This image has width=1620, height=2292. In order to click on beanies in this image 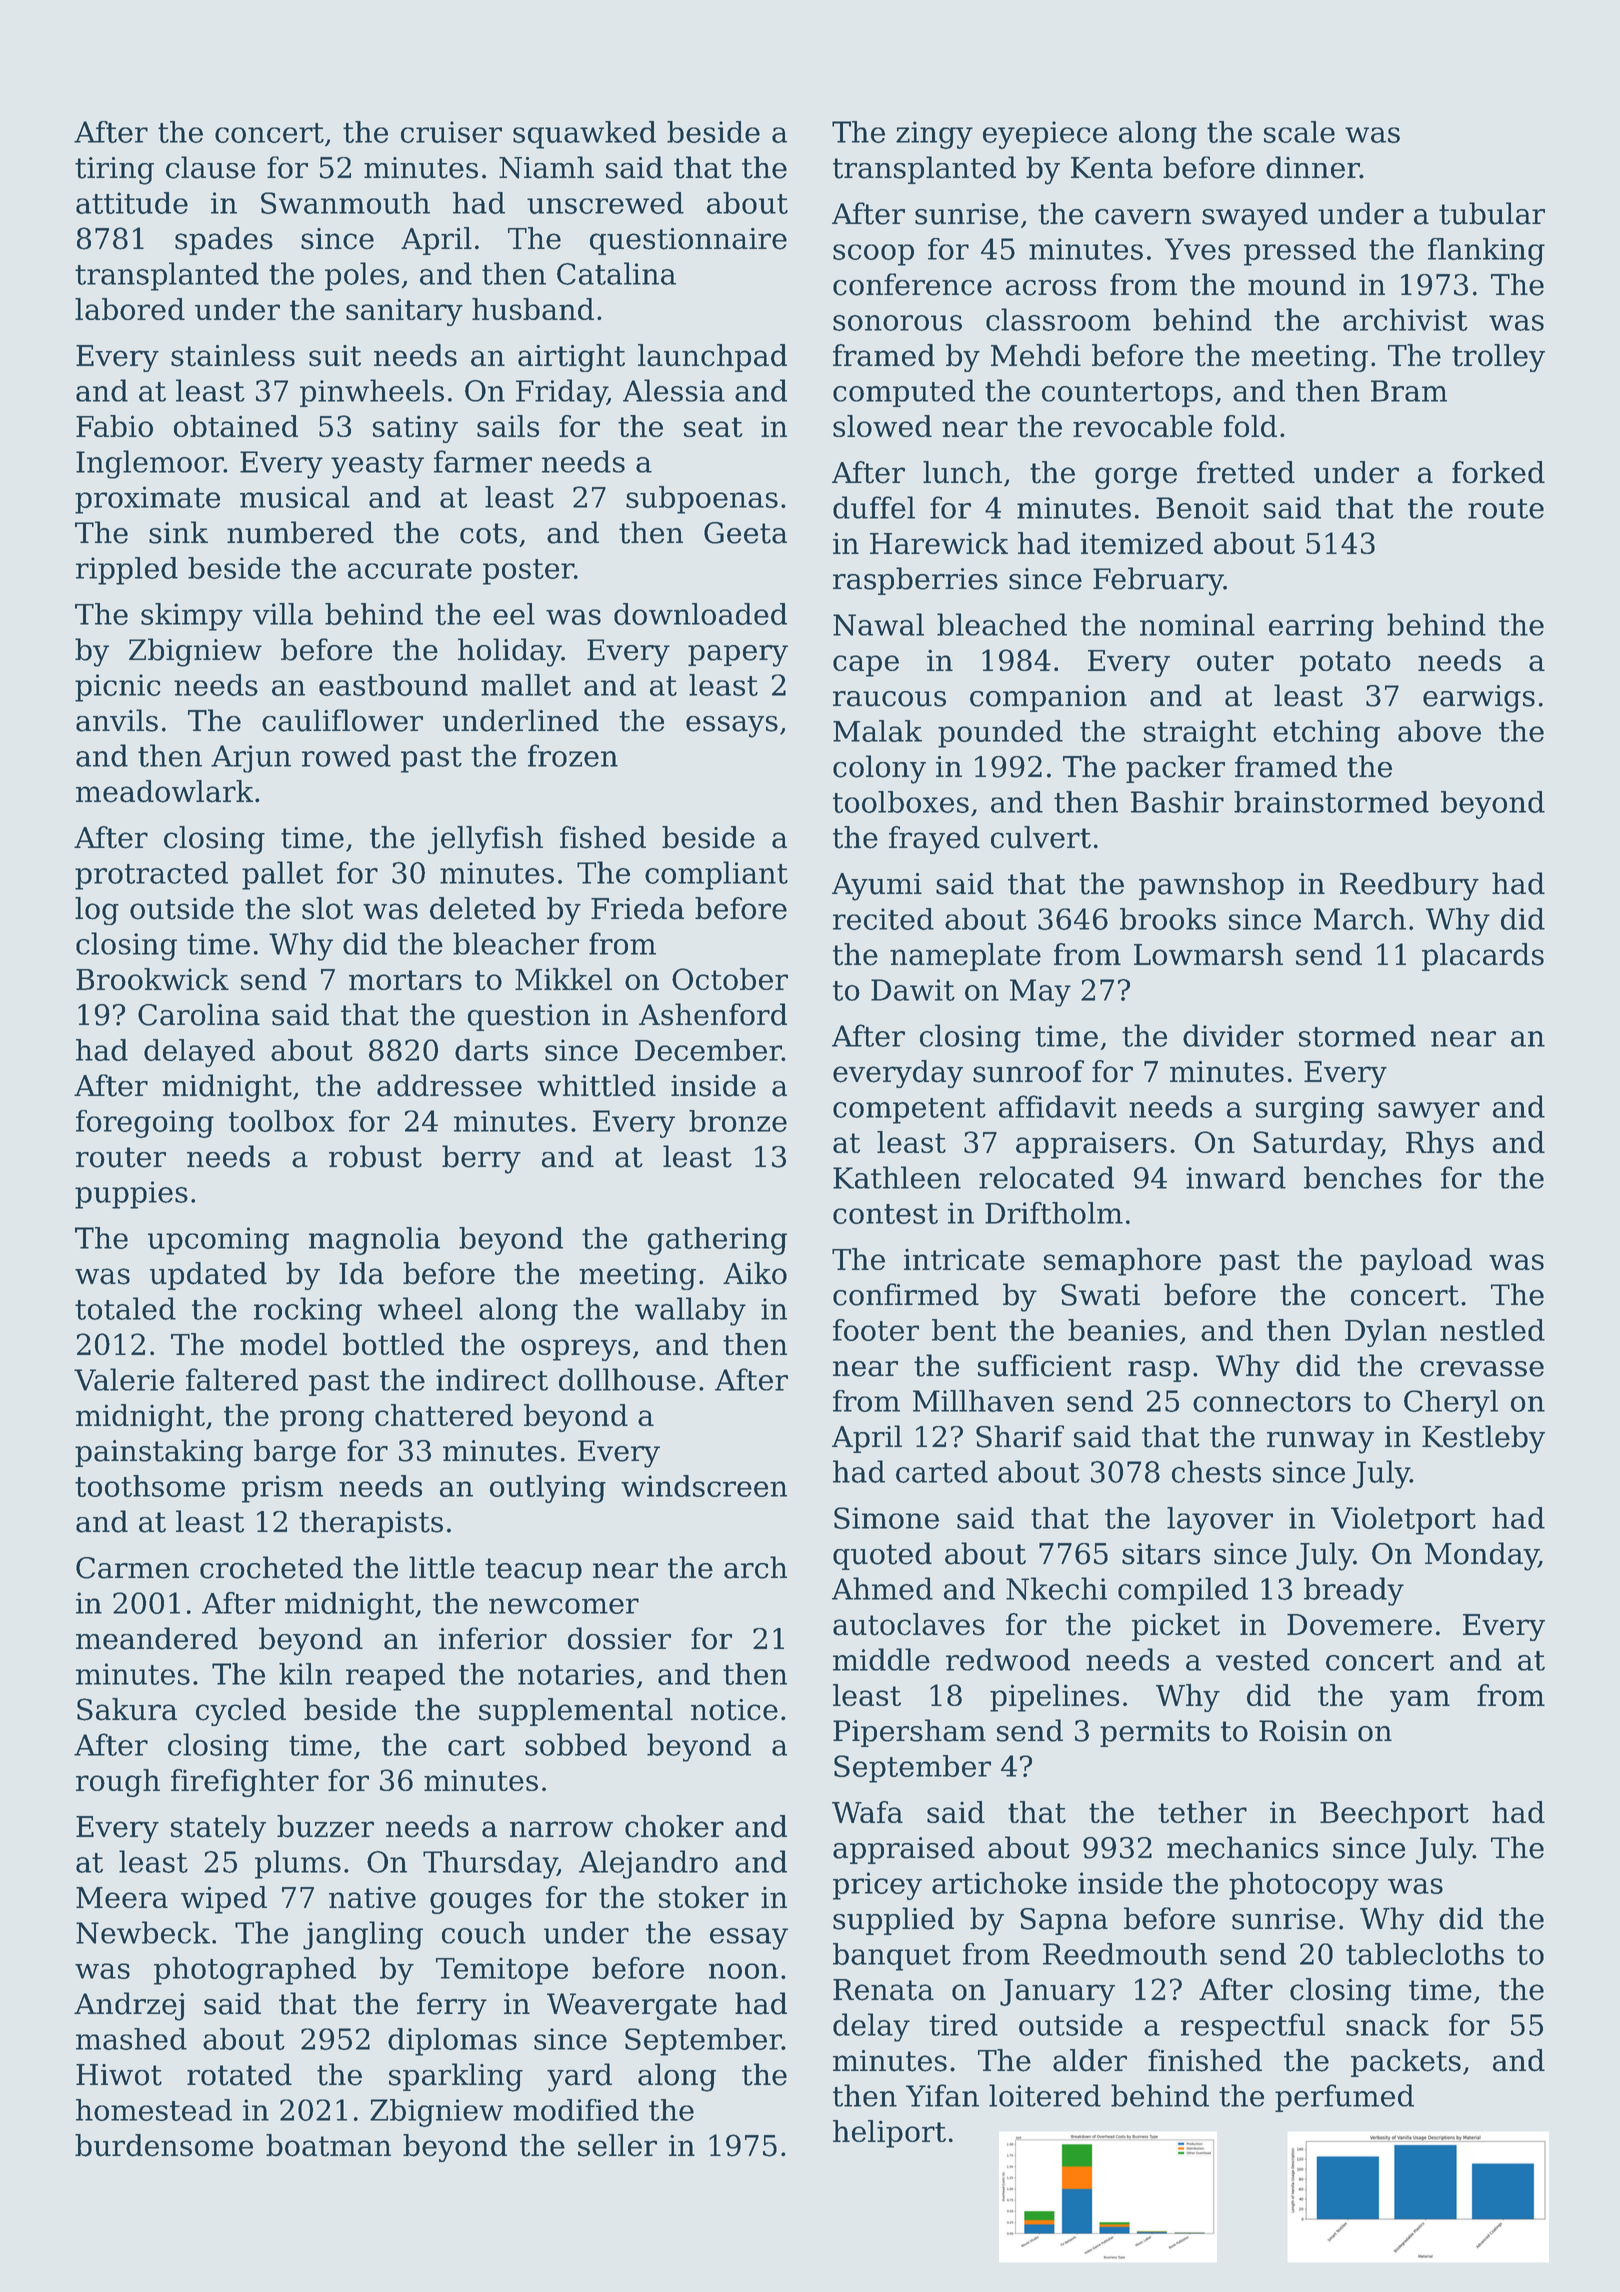, I will do `click(1123, 1330)`.
